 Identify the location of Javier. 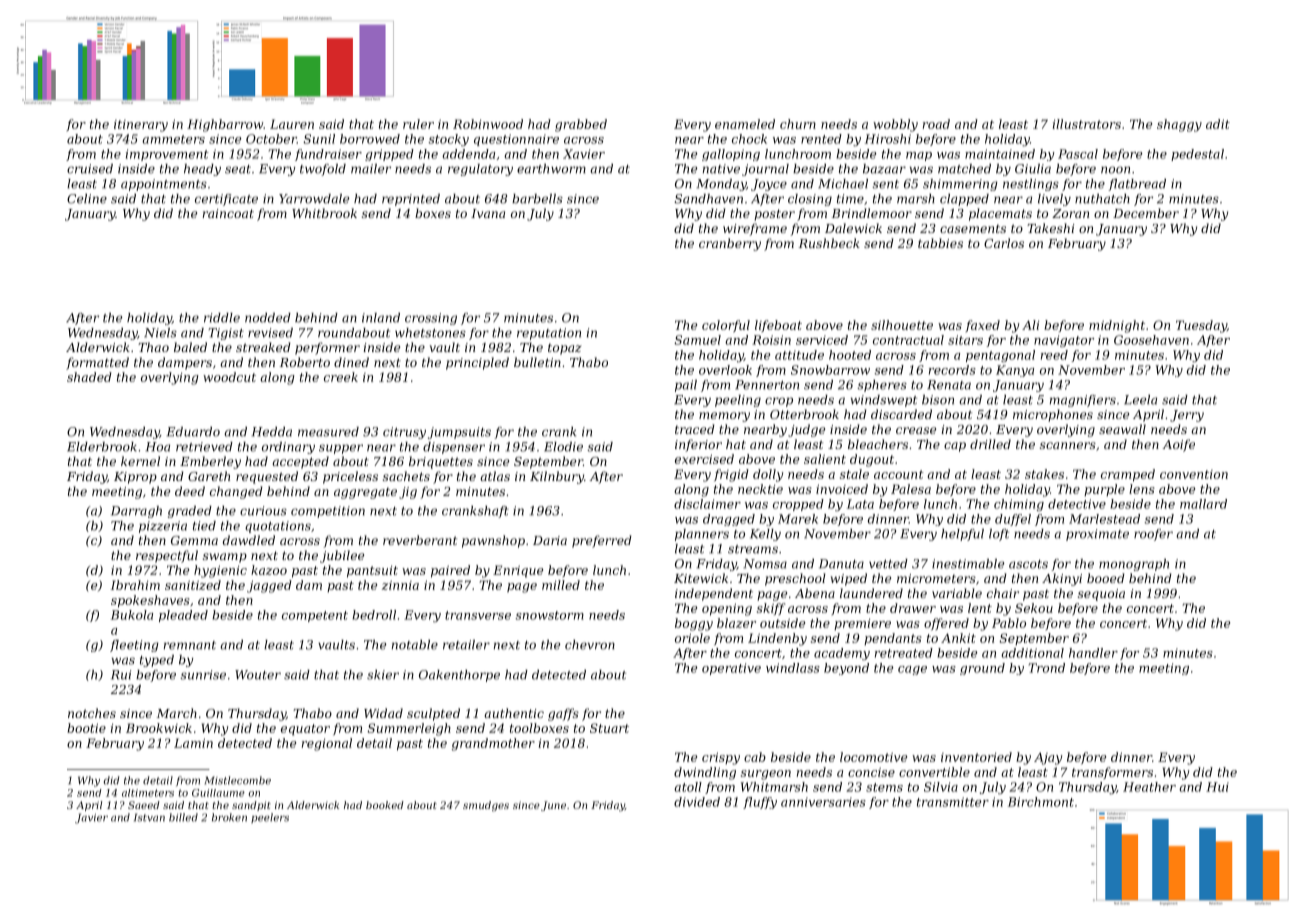
(91, 818).
